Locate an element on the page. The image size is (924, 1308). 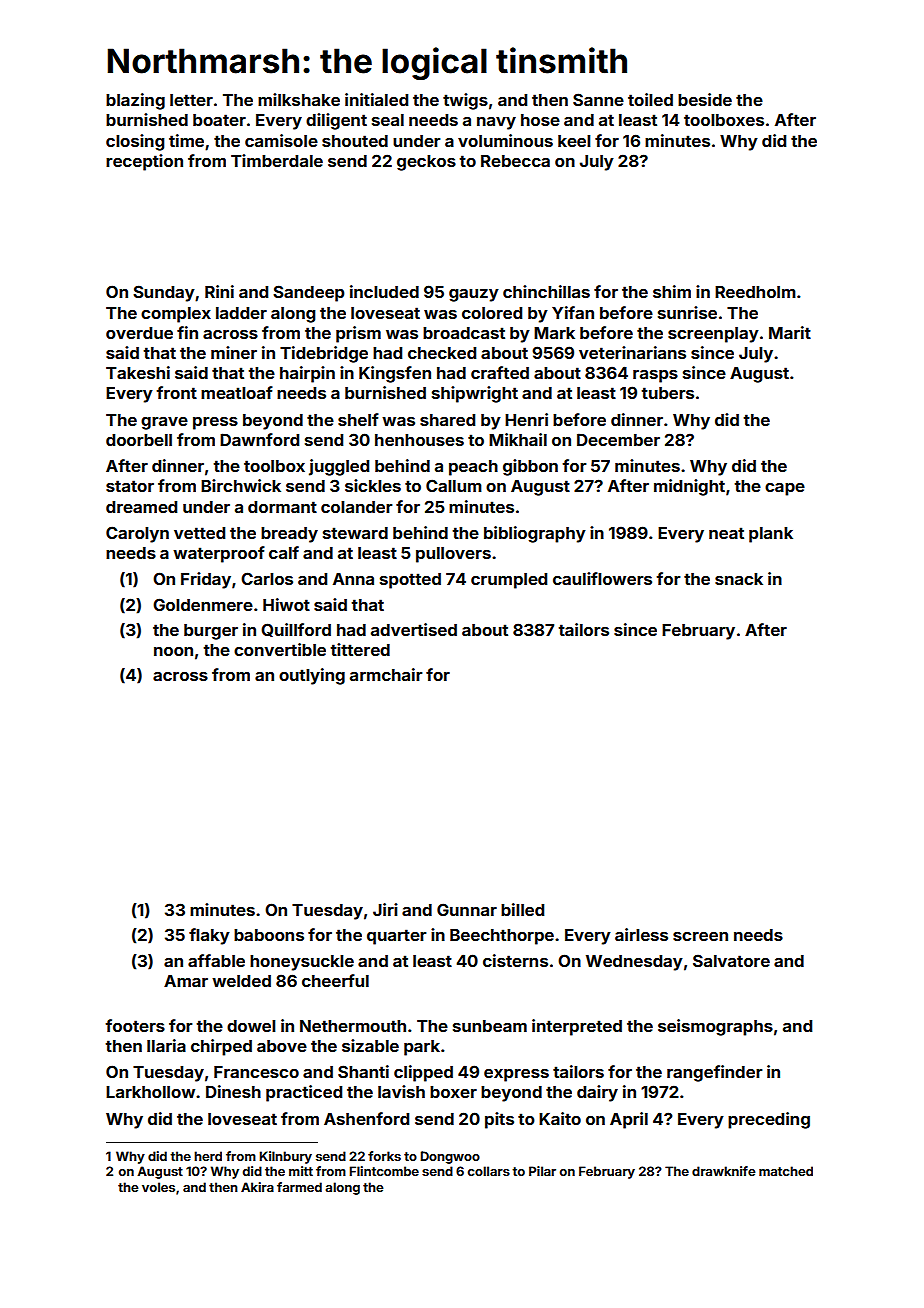
Gunnar is located at coordinates (467, 909).
